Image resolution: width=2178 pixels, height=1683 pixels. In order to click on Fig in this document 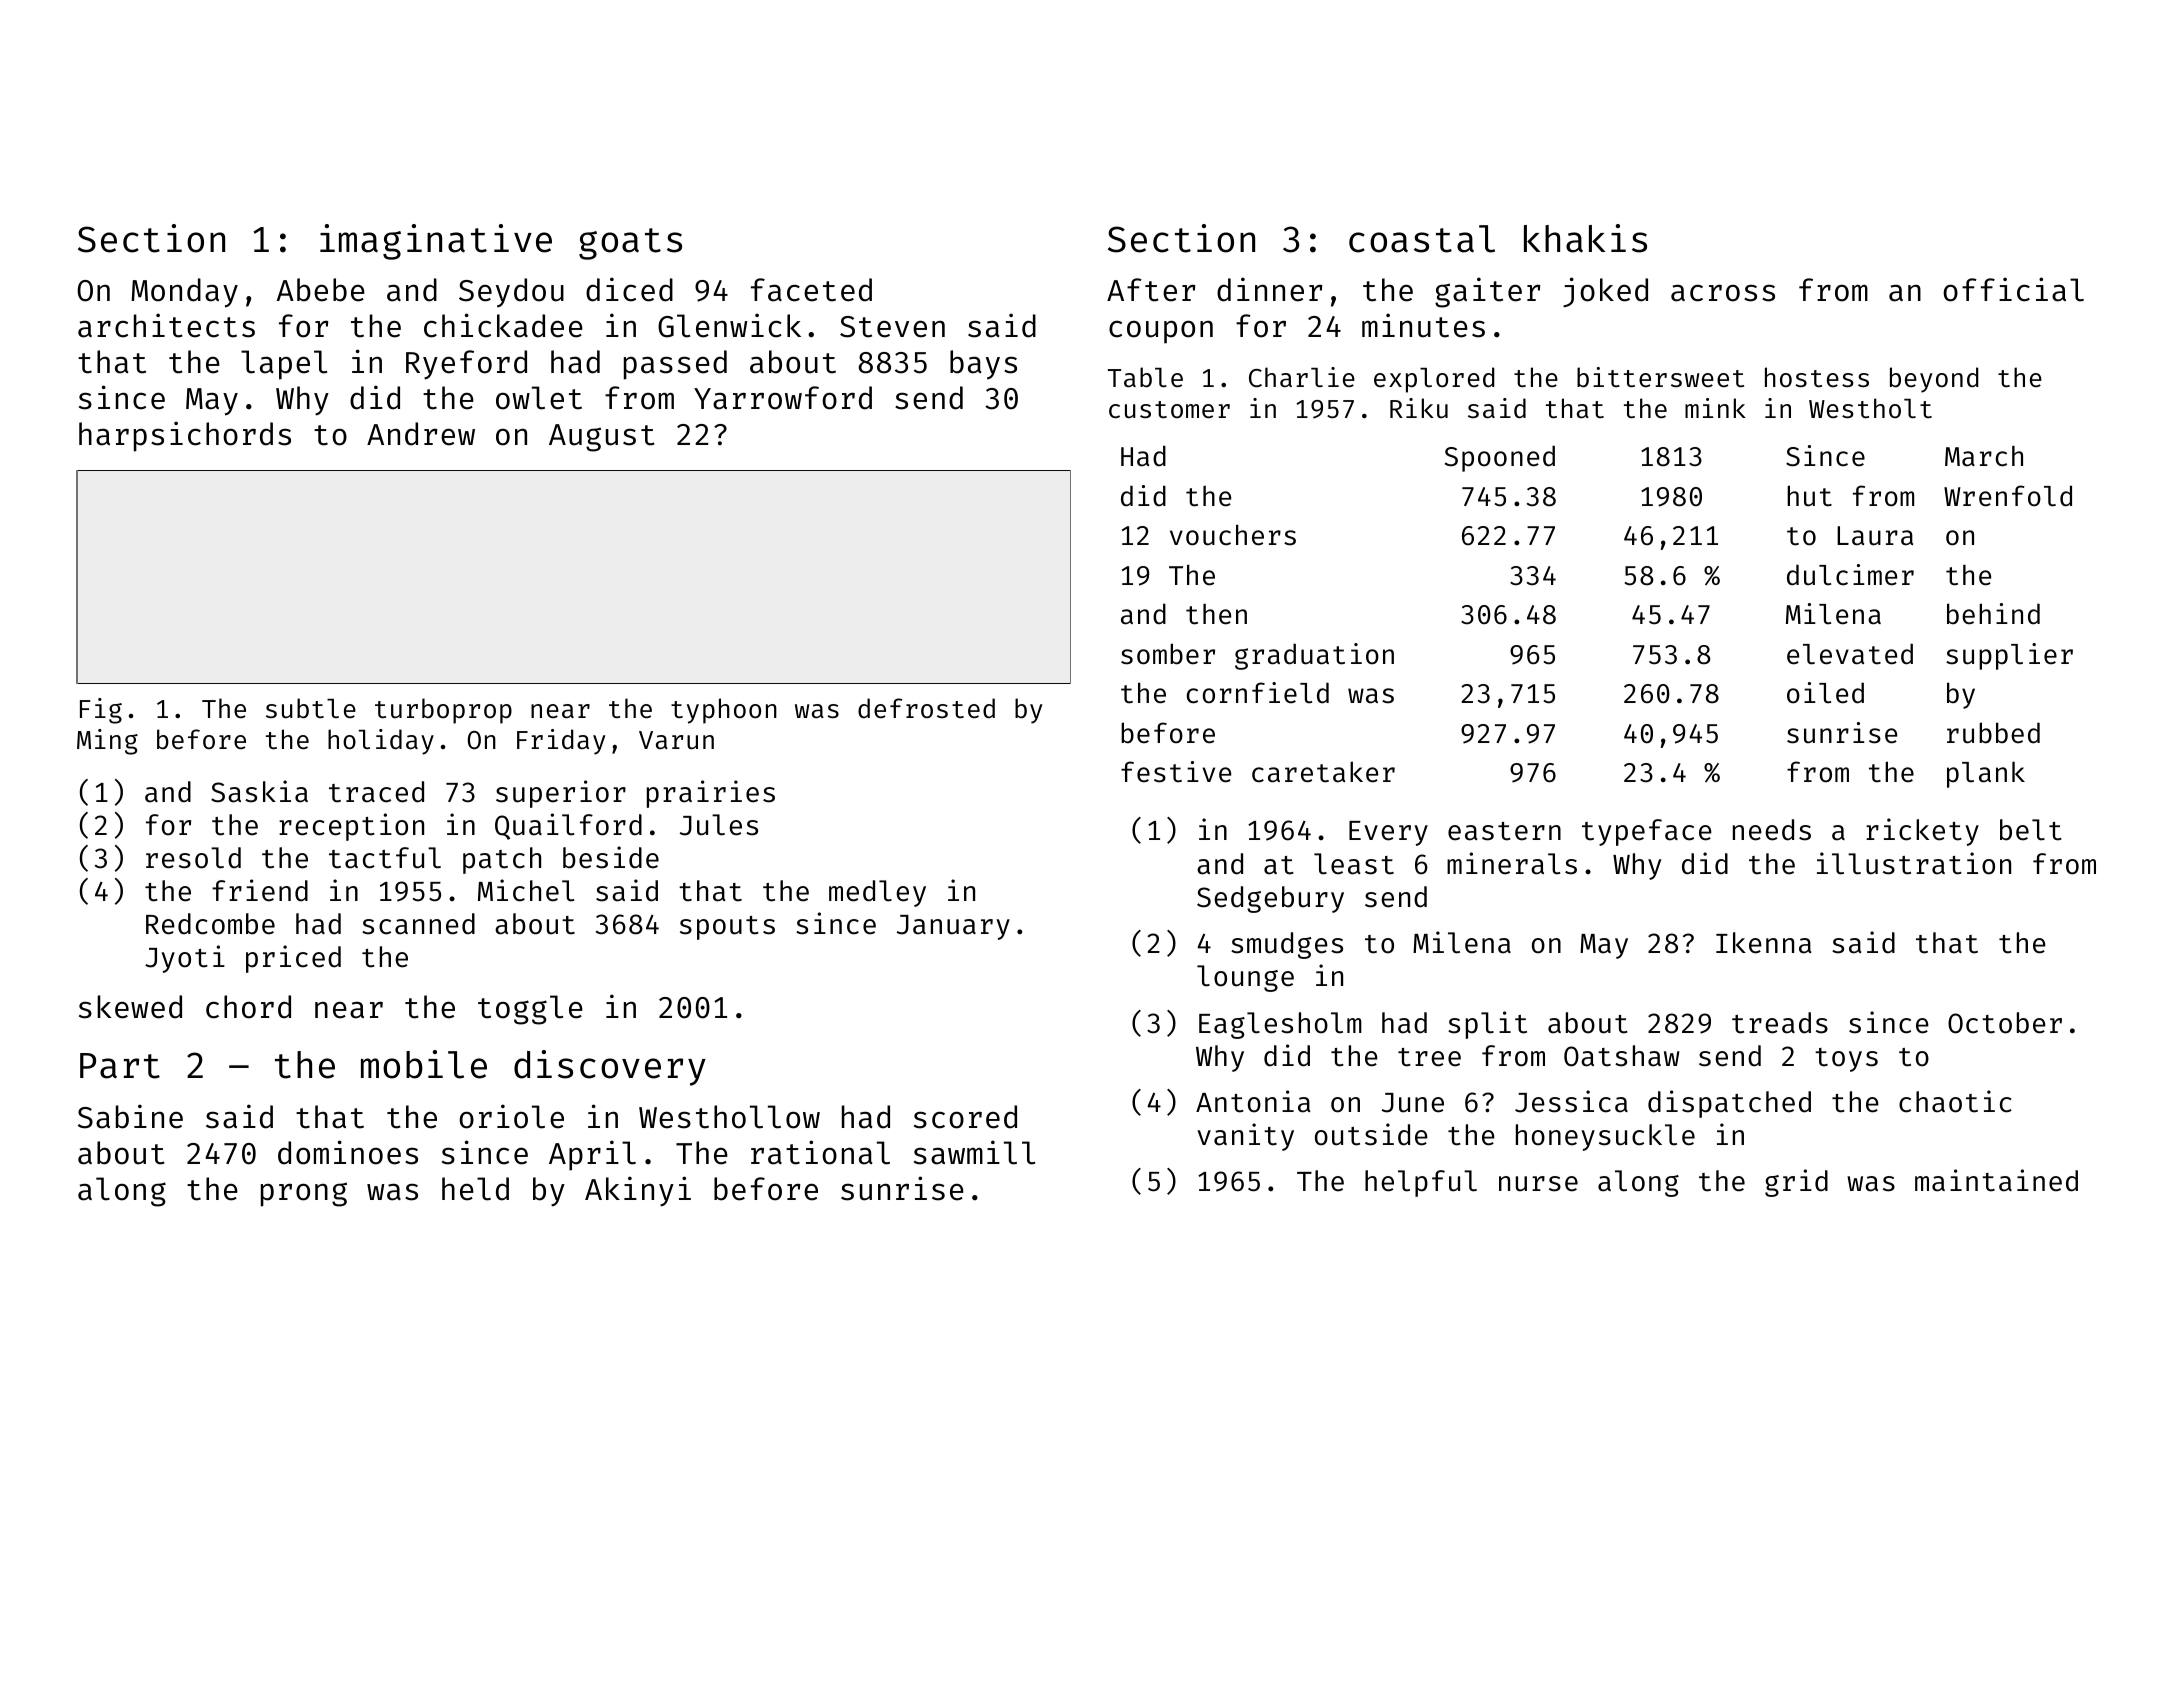, I will do `click(101, 711)`.
